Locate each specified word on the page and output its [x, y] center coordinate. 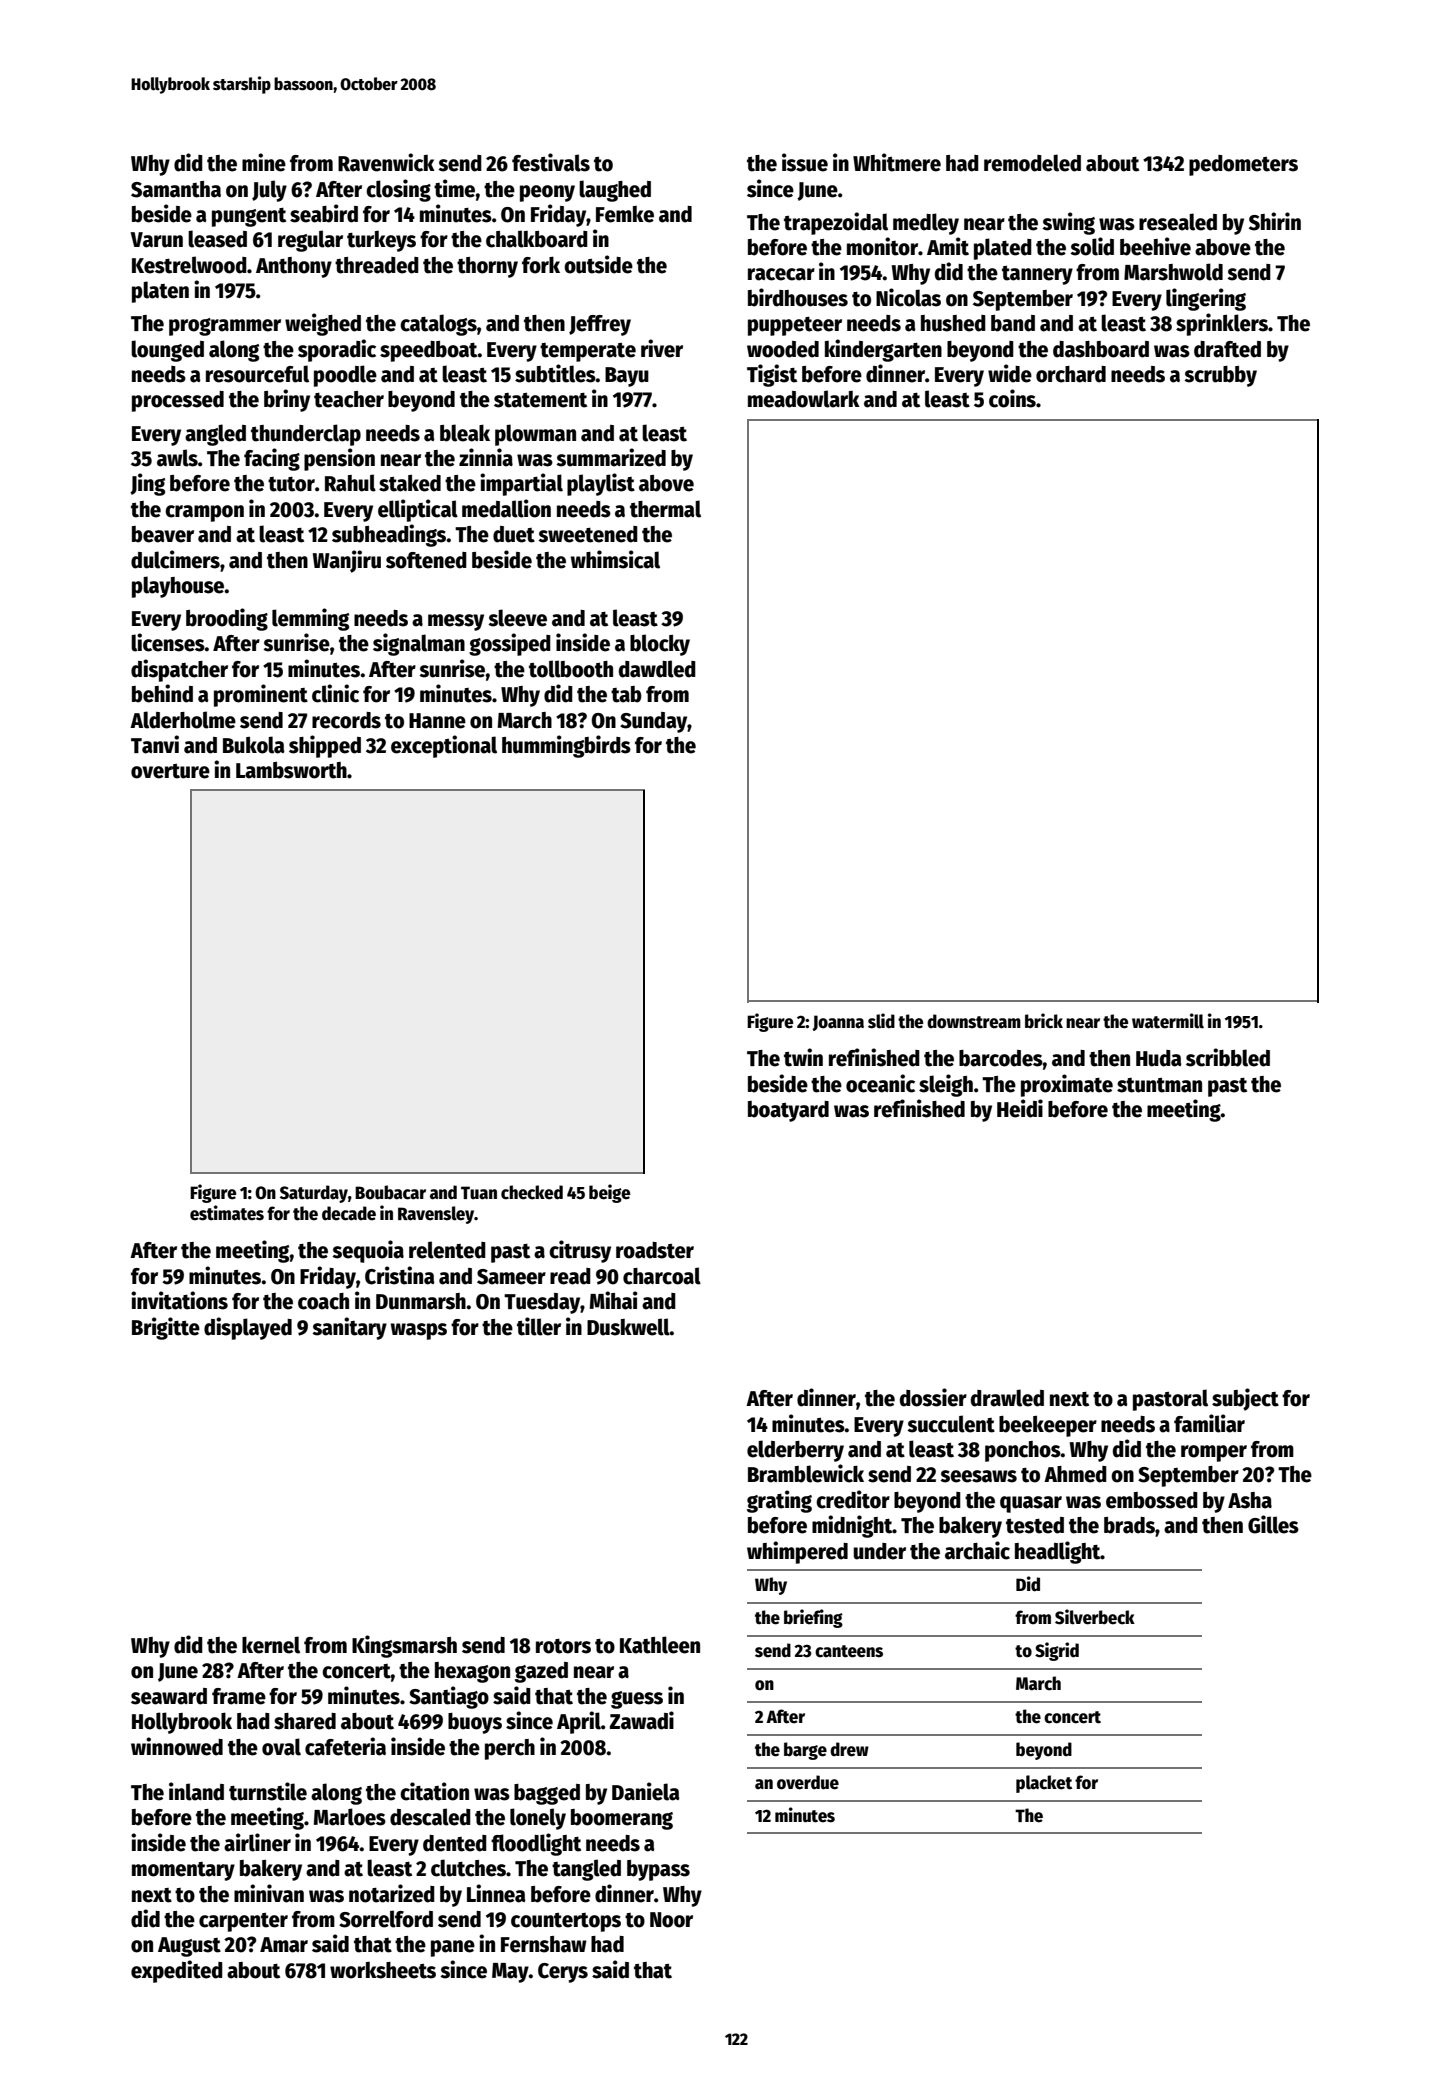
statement [540, 400]
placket [1044, 1784]
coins [1012, 398]
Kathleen [660, 1645]
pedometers [1243, 165]
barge [805, 1751]
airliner [257, 1842]
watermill [1168, 1021]
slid [881, 1021]
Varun [156, 240]
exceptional [444, 746]
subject [1245, 1399]
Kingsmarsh [404, 1646]
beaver [163, 534]
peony [547, 193]
